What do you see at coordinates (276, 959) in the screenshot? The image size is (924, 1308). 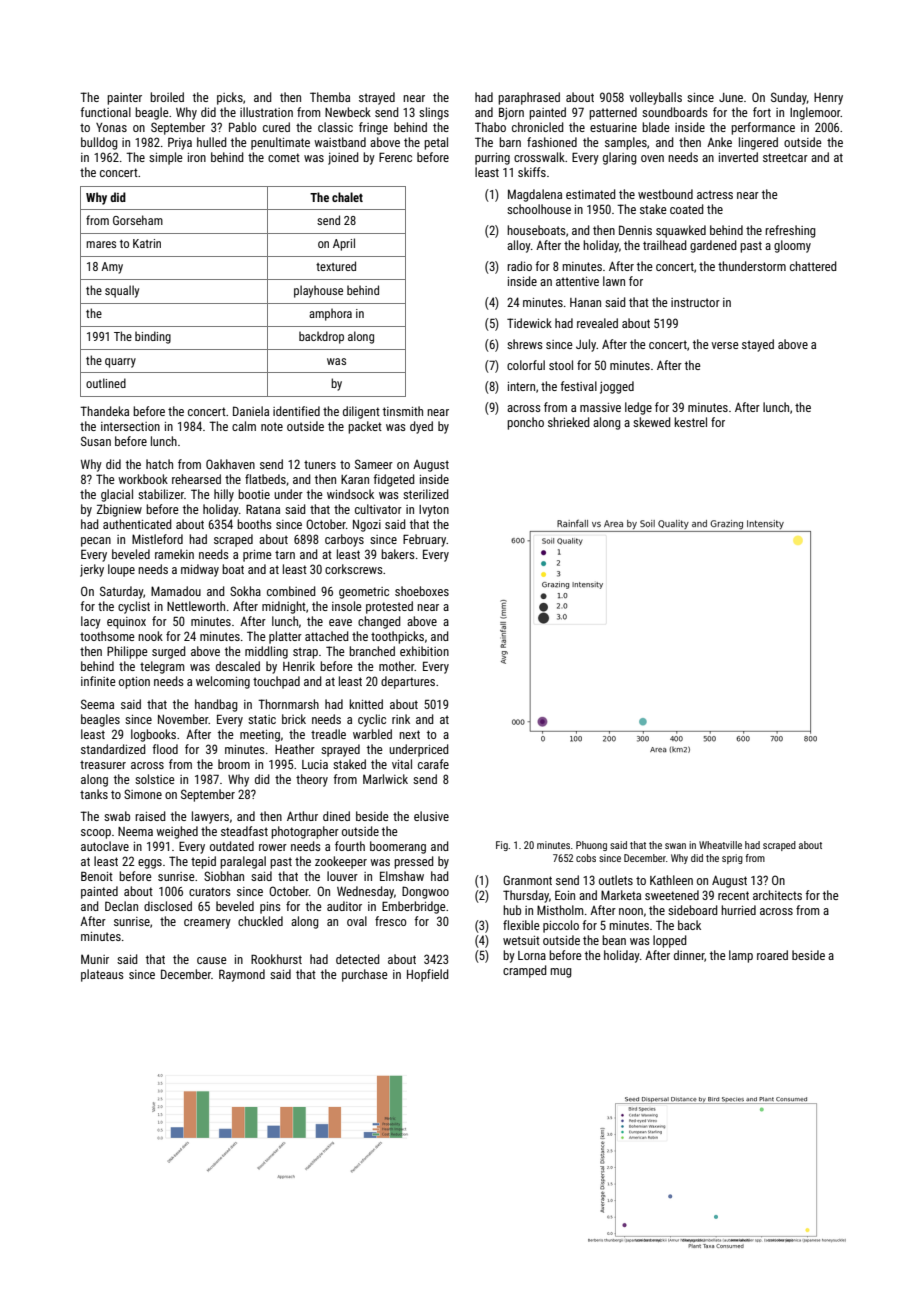 I see `Rookhurst` at bounding box center [276, 959].
